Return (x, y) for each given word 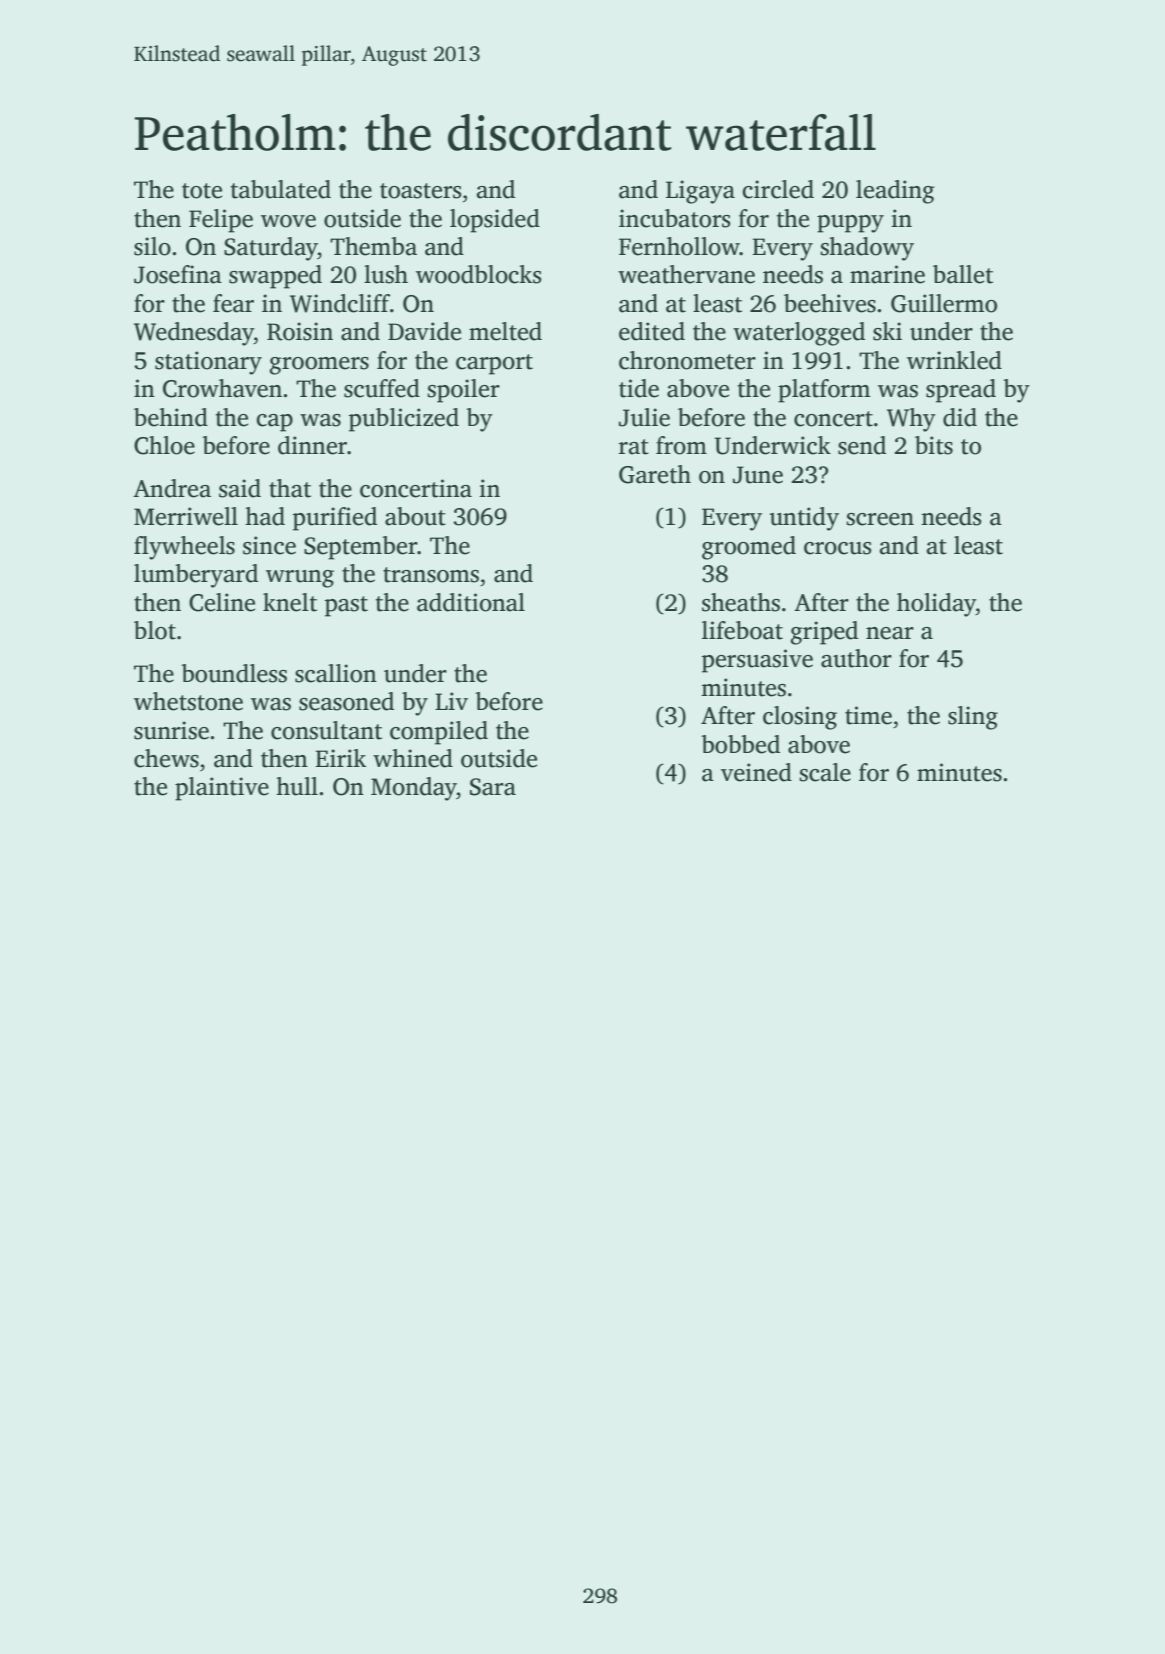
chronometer (687, 360)
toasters (421, 191)
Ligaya (700, 192)
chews (166, 758)
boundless (234, 673)
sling (973, 718)
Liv (451, 701)
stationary (208, 363)
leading (895, 192)
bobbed (740, 744)
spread (961, 391)
